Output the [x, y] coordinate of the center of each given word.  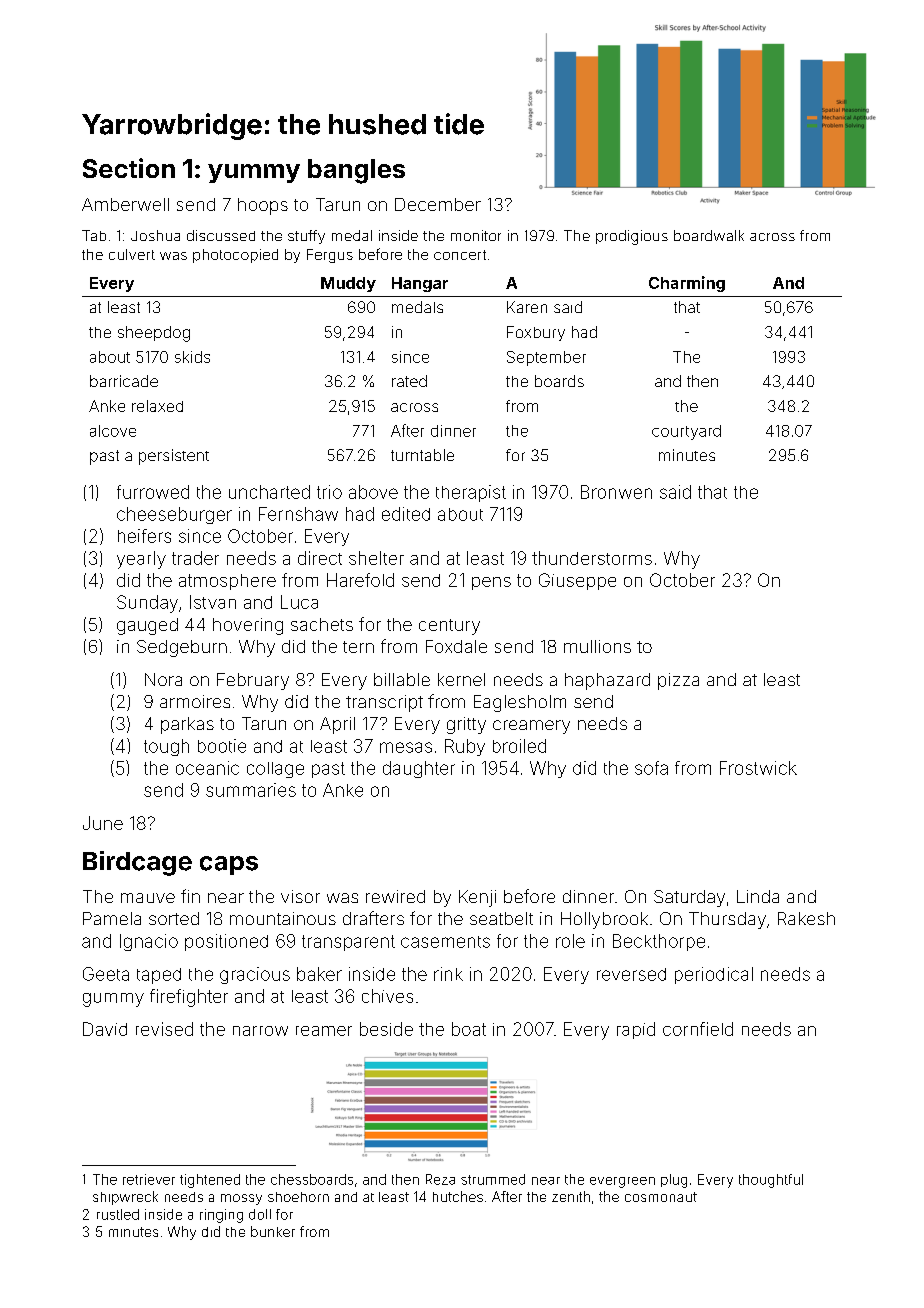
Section [129, 168]
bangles [356, 171]
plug [674, 1181]
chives [387, 996]
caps [229, 865]
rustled [118, 1214]
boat [469, 1029]
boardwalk [709, 235]
